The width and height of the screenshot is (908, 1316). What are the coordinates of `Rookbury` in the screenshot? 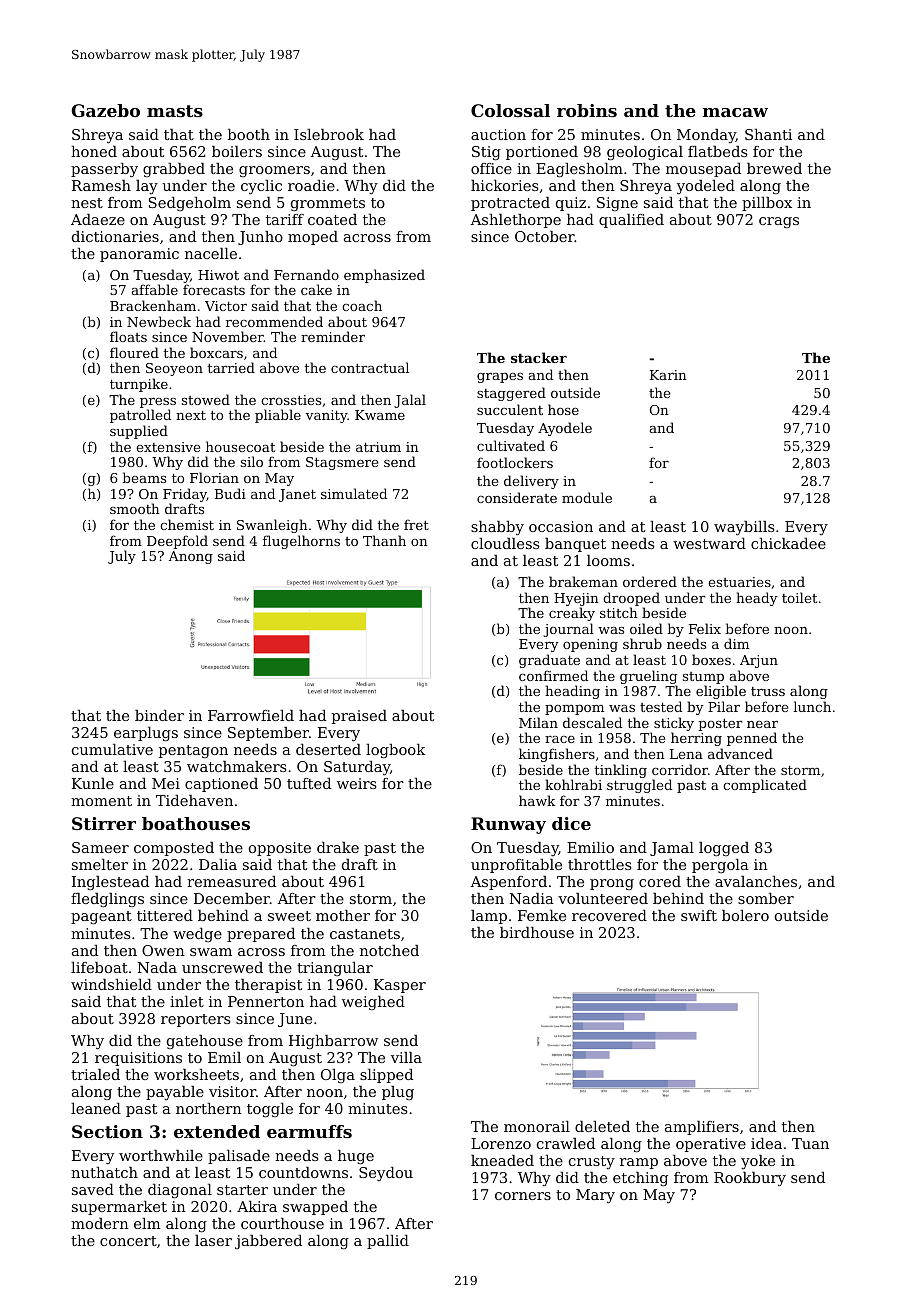 It's located at (750, 1179).
